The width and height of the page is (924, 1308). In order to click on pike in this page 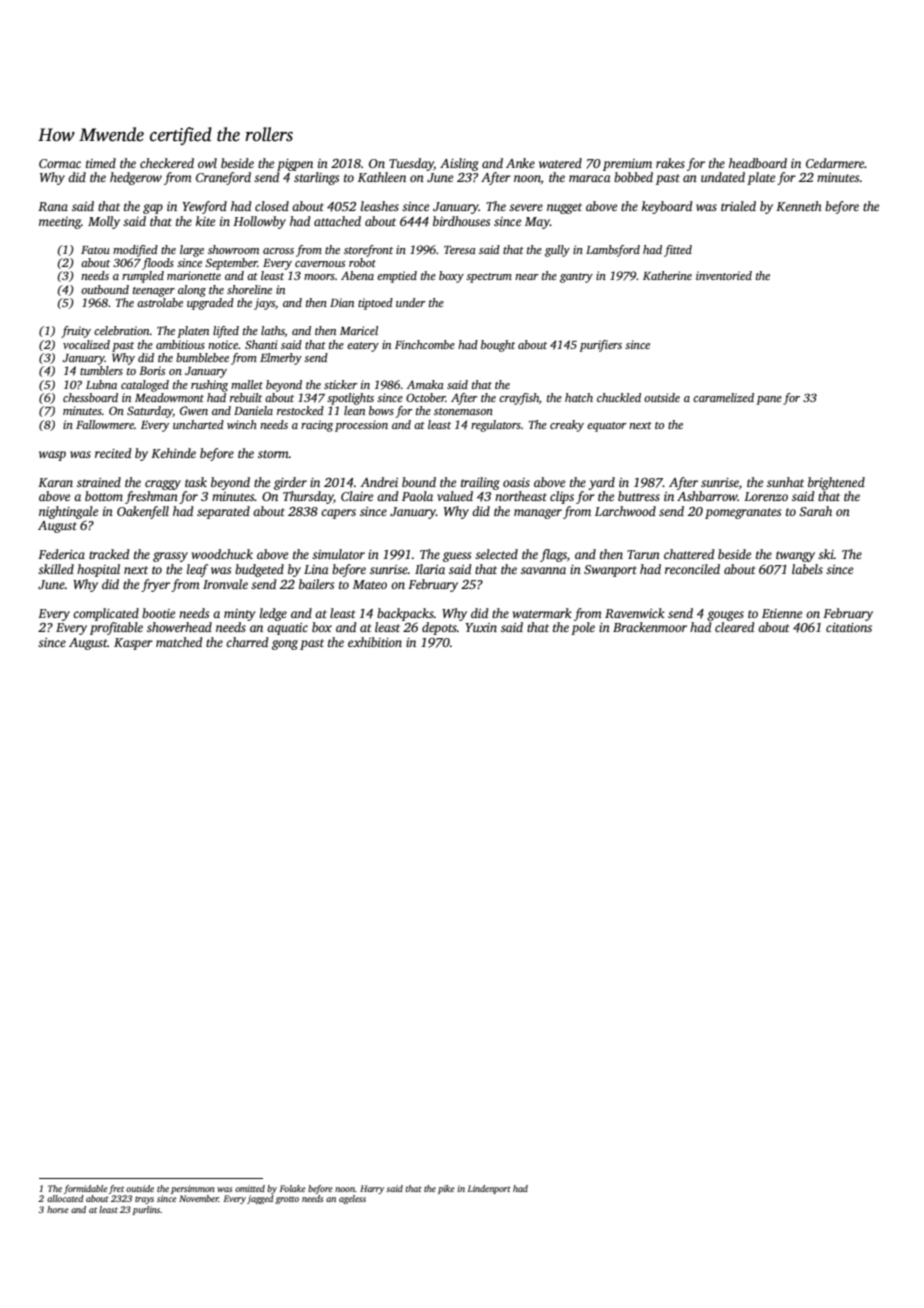, I will do `click(446, 1189)`.
